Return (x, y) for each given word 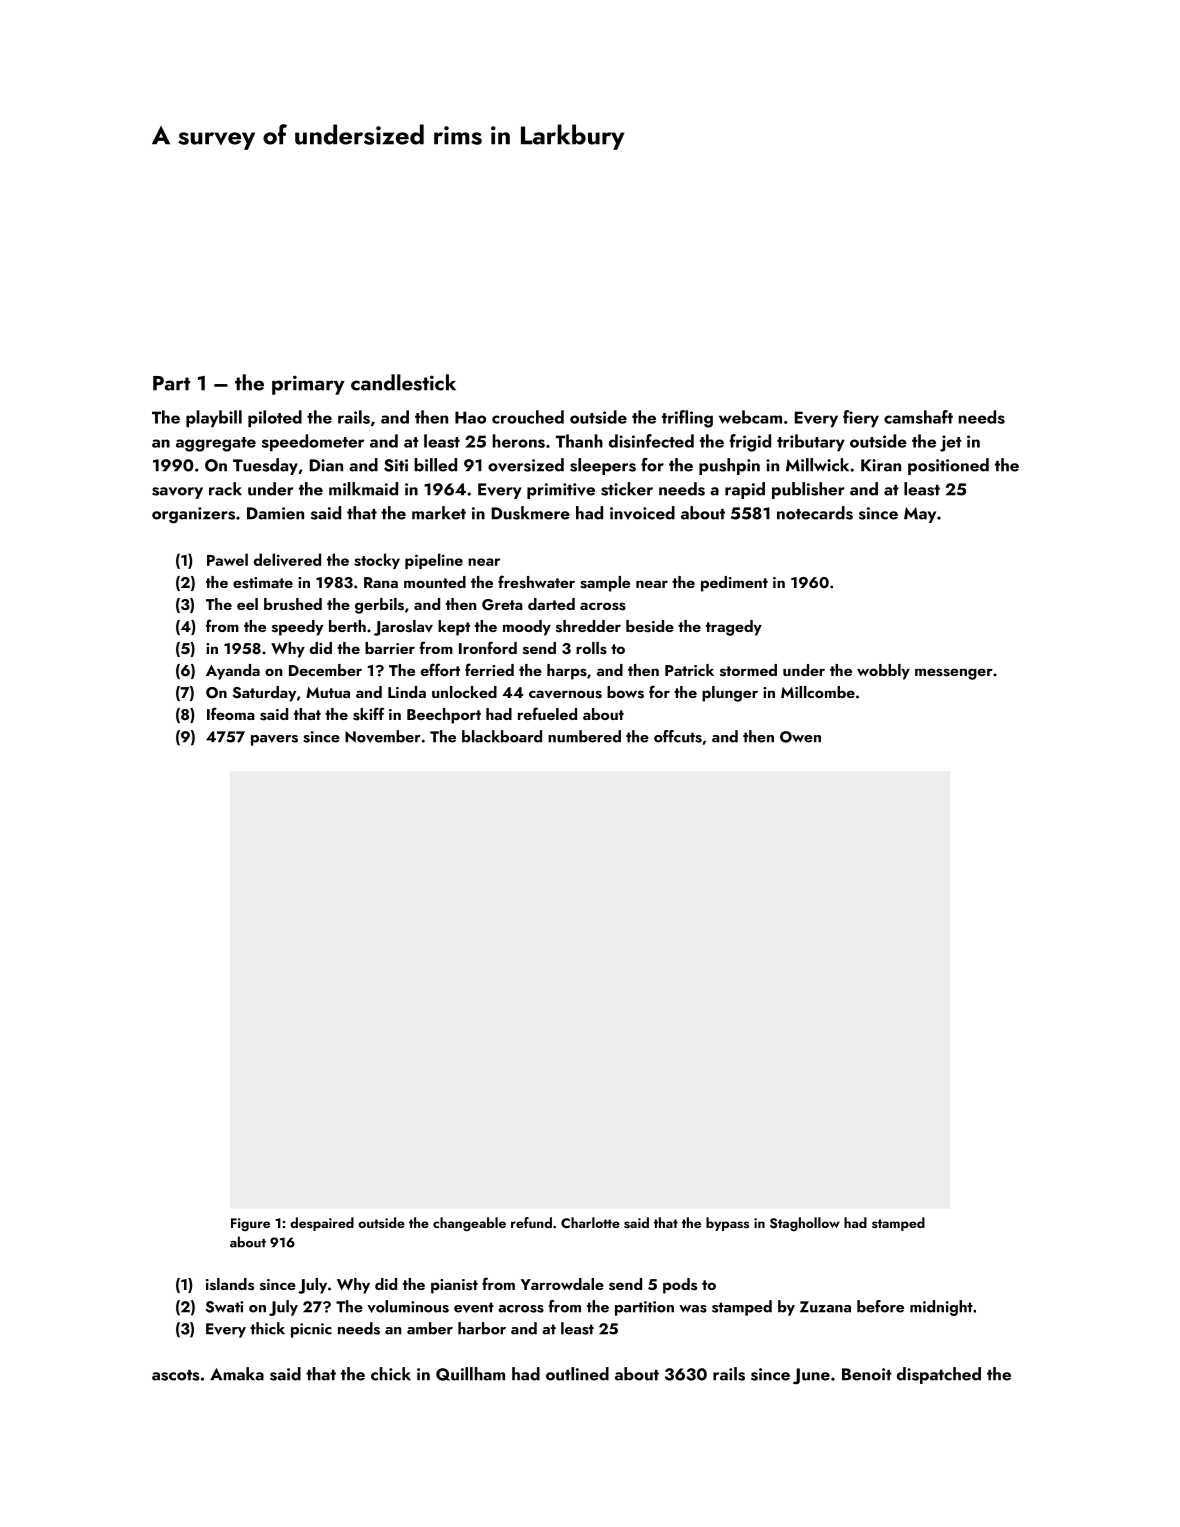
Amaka (237, 1374)
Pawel (227, 559)
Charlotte (590, 1222)
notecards (815, 513)
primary (308, 385)
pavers (274, 740)
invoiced (642, 513)
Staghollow (805, 1224)
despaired (322, 1224)
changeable (469, 1224)
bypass (727, 1224)
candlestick (403, 382)
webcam (750, 417)
